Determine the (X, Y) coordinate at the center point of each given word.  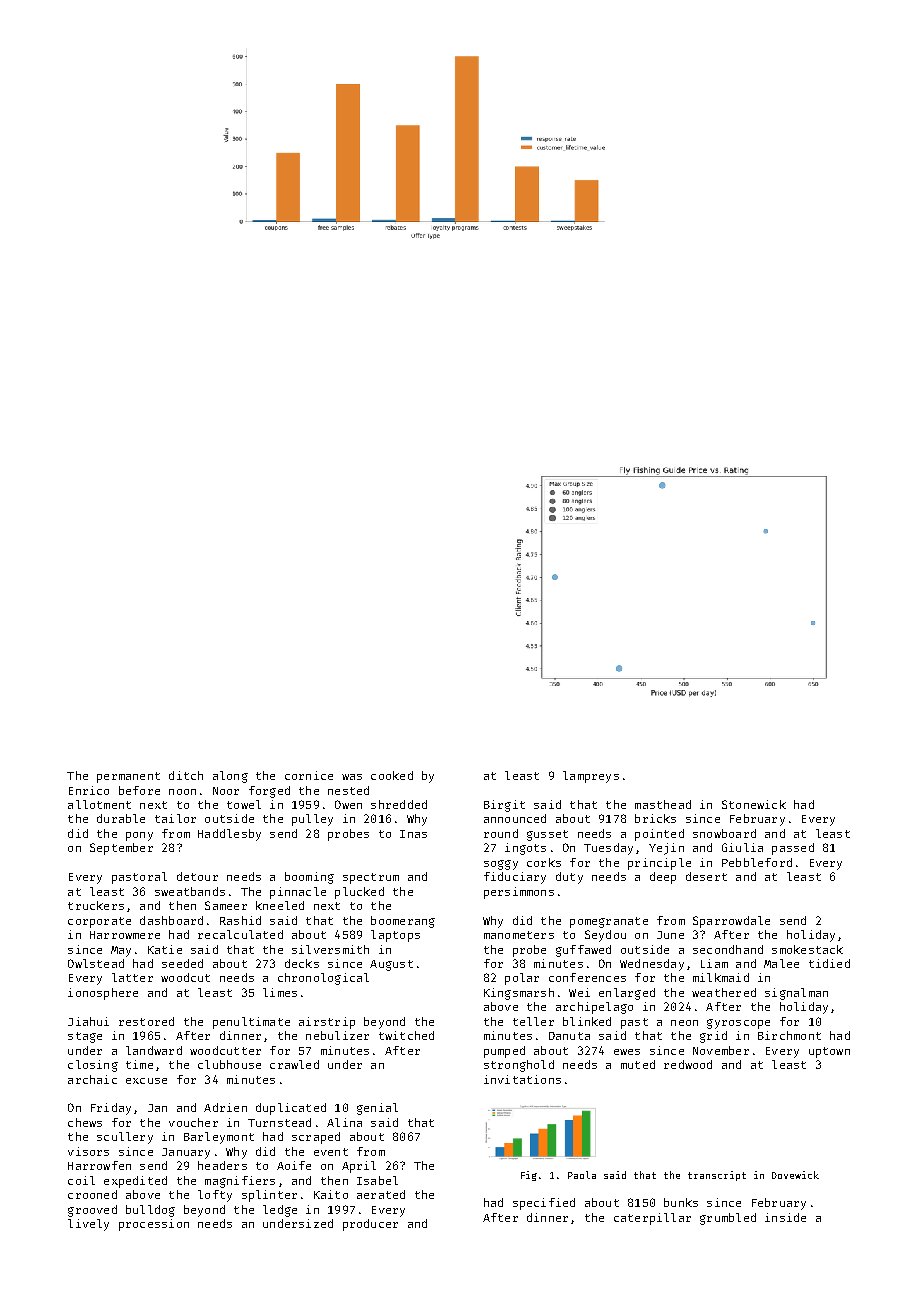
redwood (688, 1064)
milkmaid (721, 977)
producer (370, 1225)
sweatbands (190, 891)
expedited (135, 1182)
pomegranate (609, 922)
